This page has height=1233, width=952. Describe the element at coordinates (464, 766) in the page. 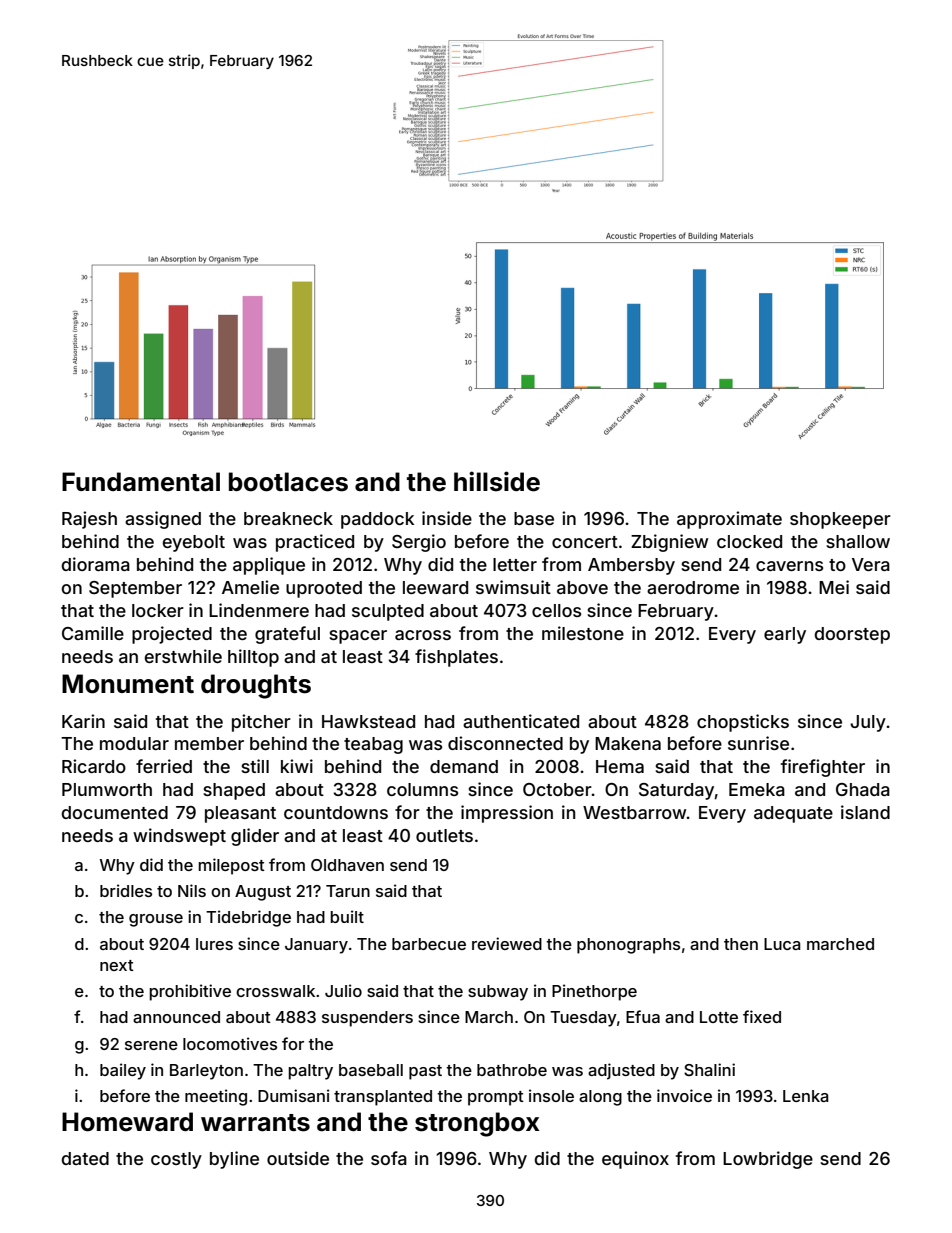

I see `demand` at that location.
